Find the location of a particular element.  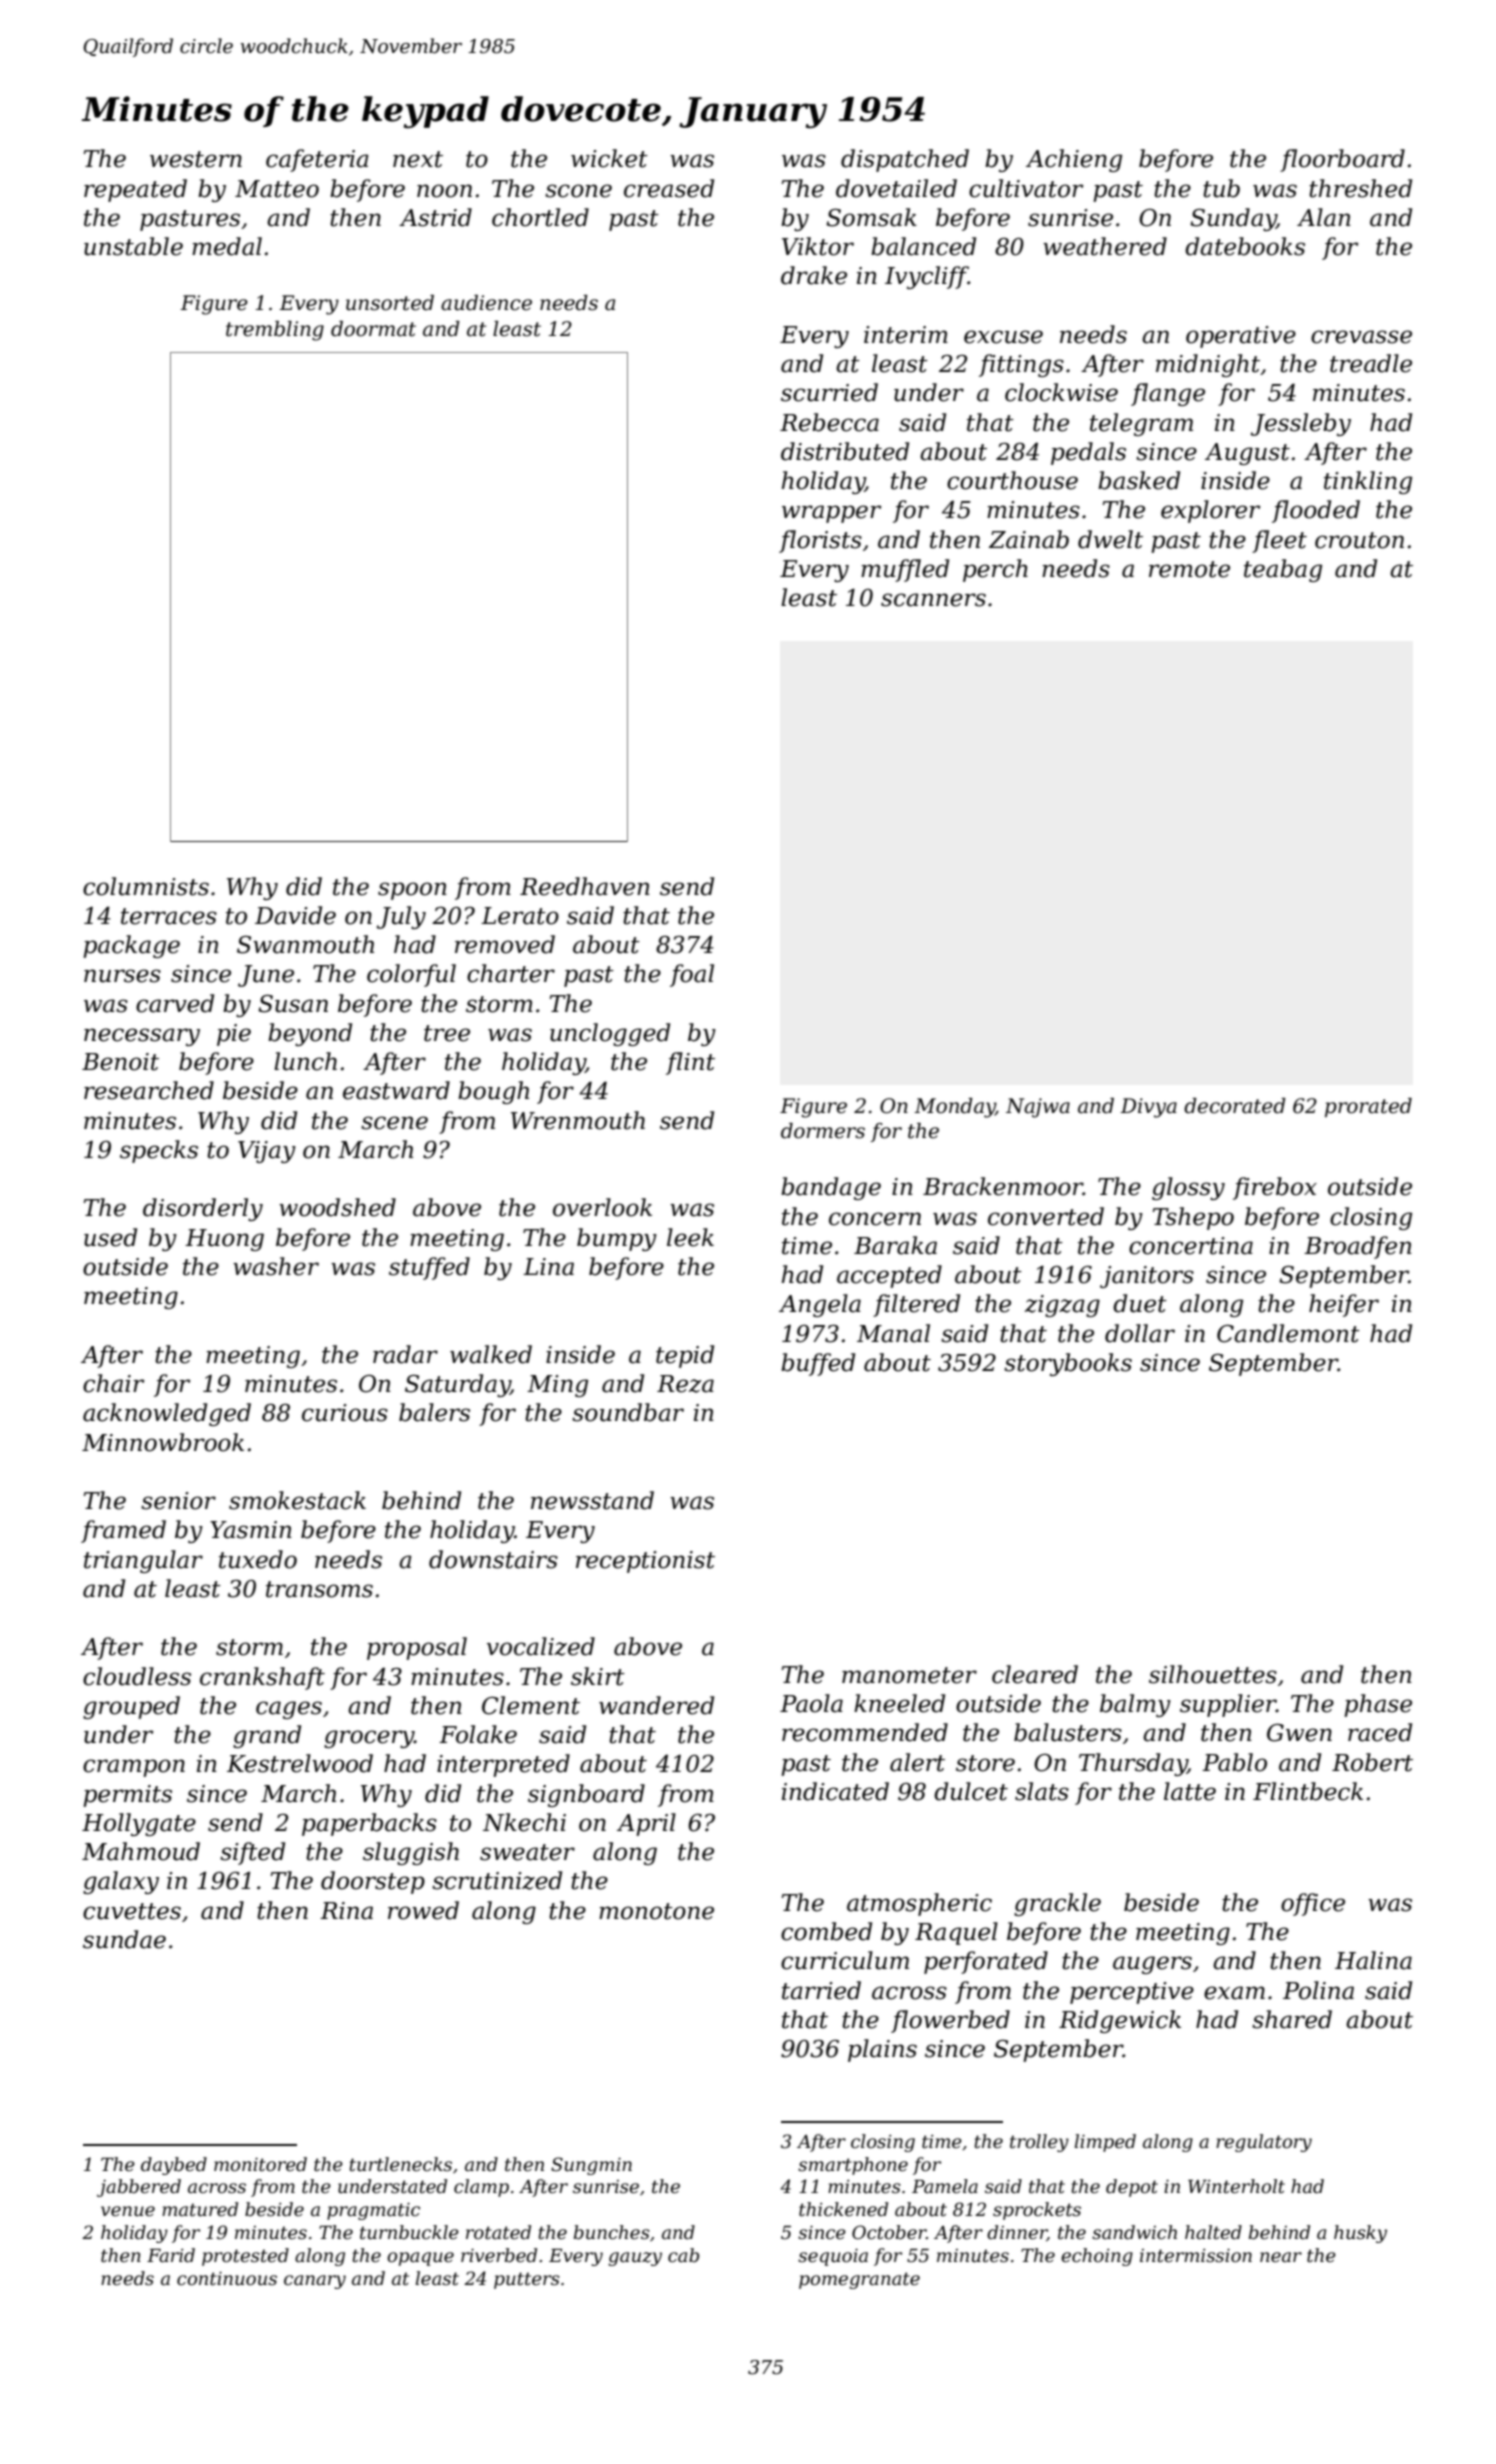

specks is located at coordinates (159, 1151).
